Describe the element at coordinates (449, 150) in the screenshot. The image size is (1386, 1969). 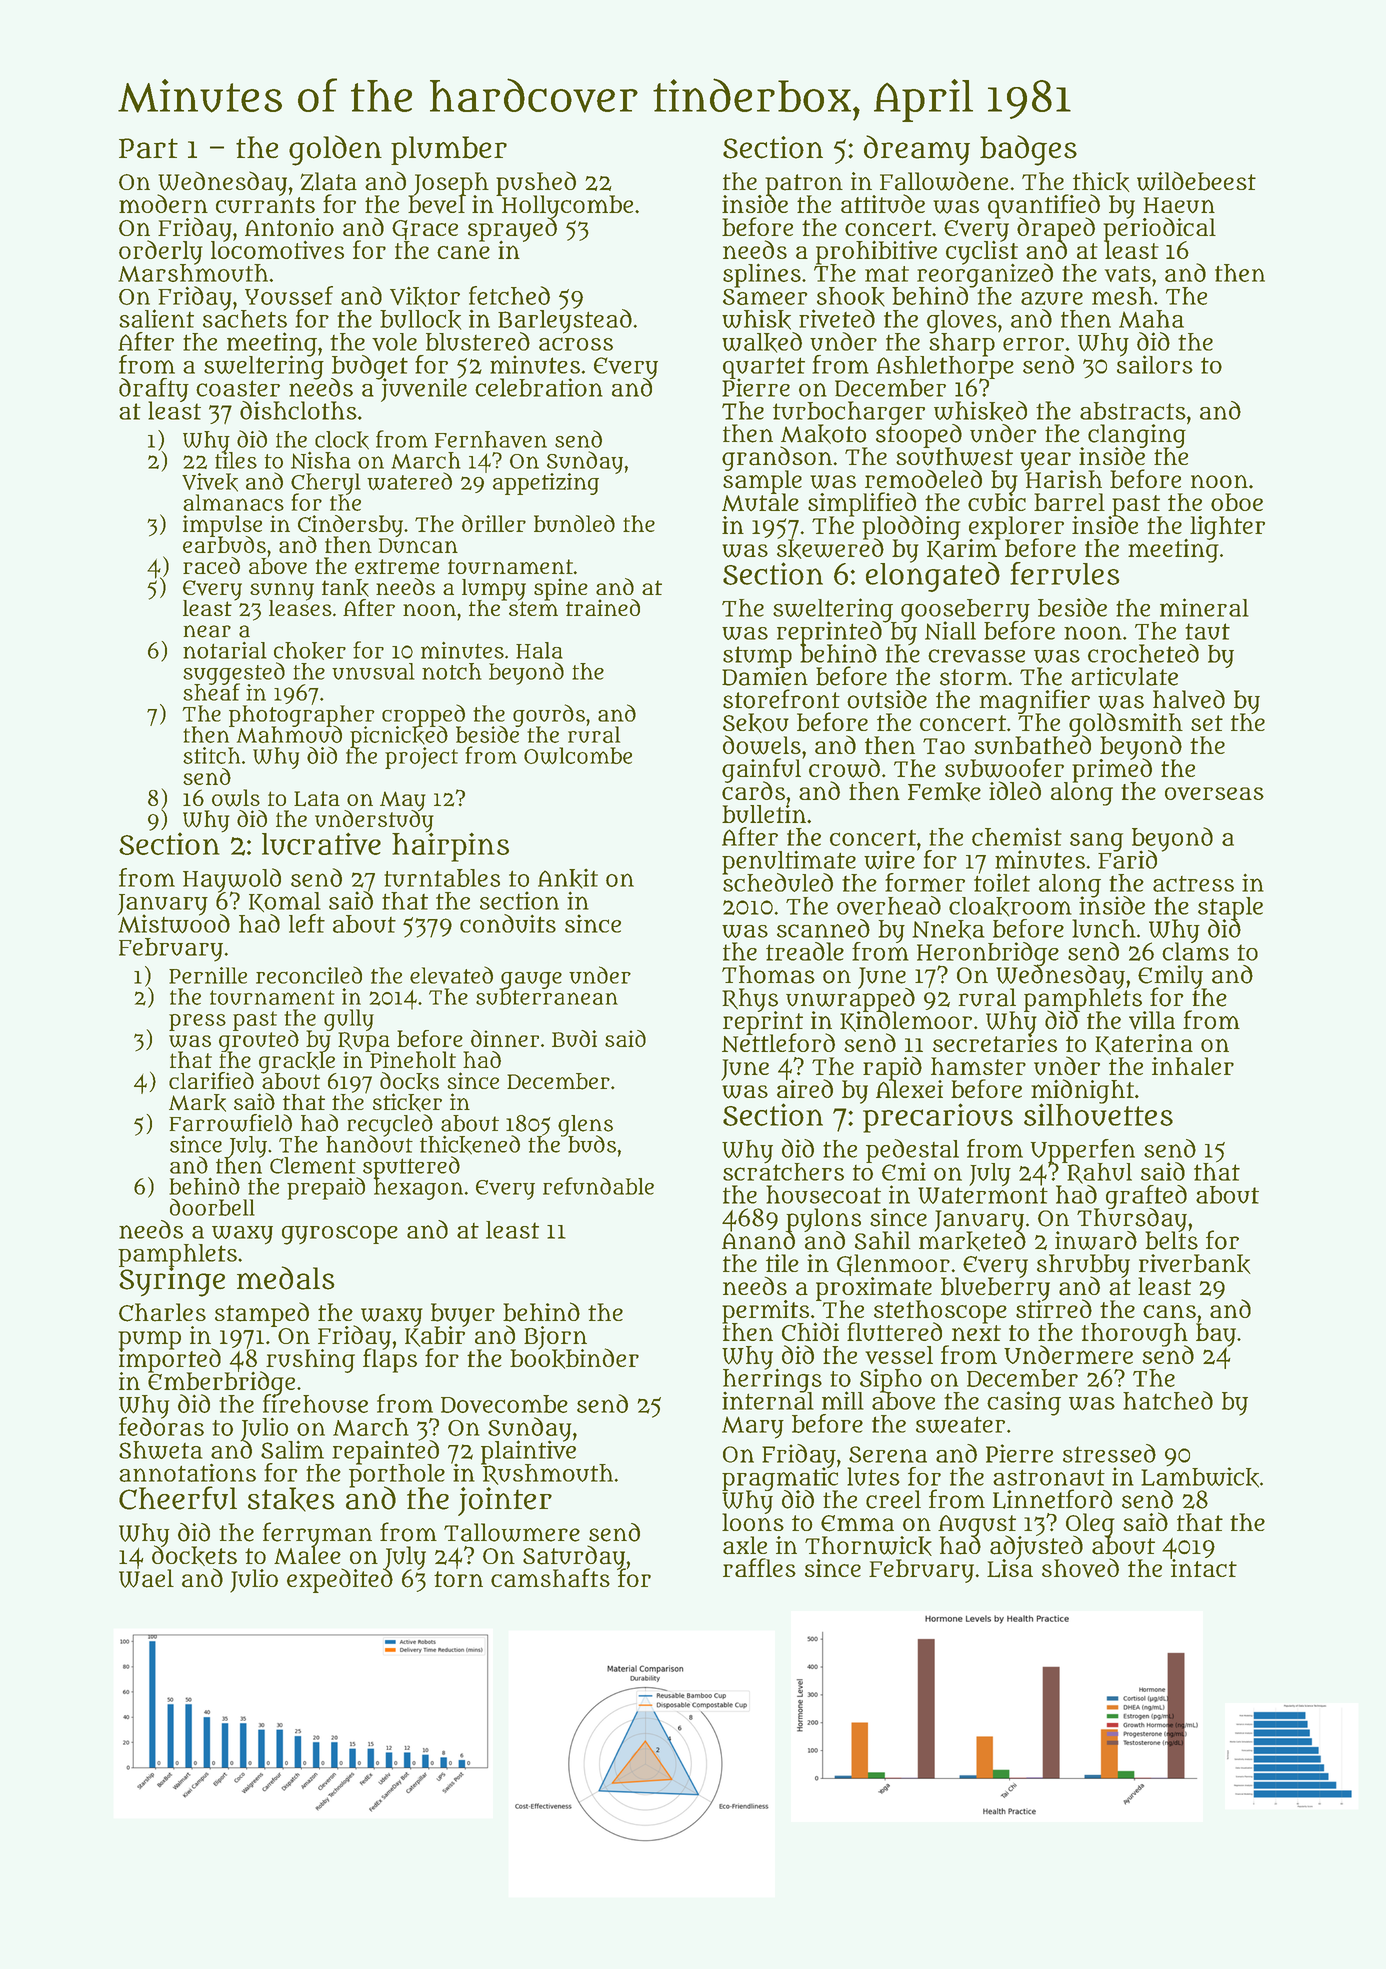
I see `plumber` at that location.
